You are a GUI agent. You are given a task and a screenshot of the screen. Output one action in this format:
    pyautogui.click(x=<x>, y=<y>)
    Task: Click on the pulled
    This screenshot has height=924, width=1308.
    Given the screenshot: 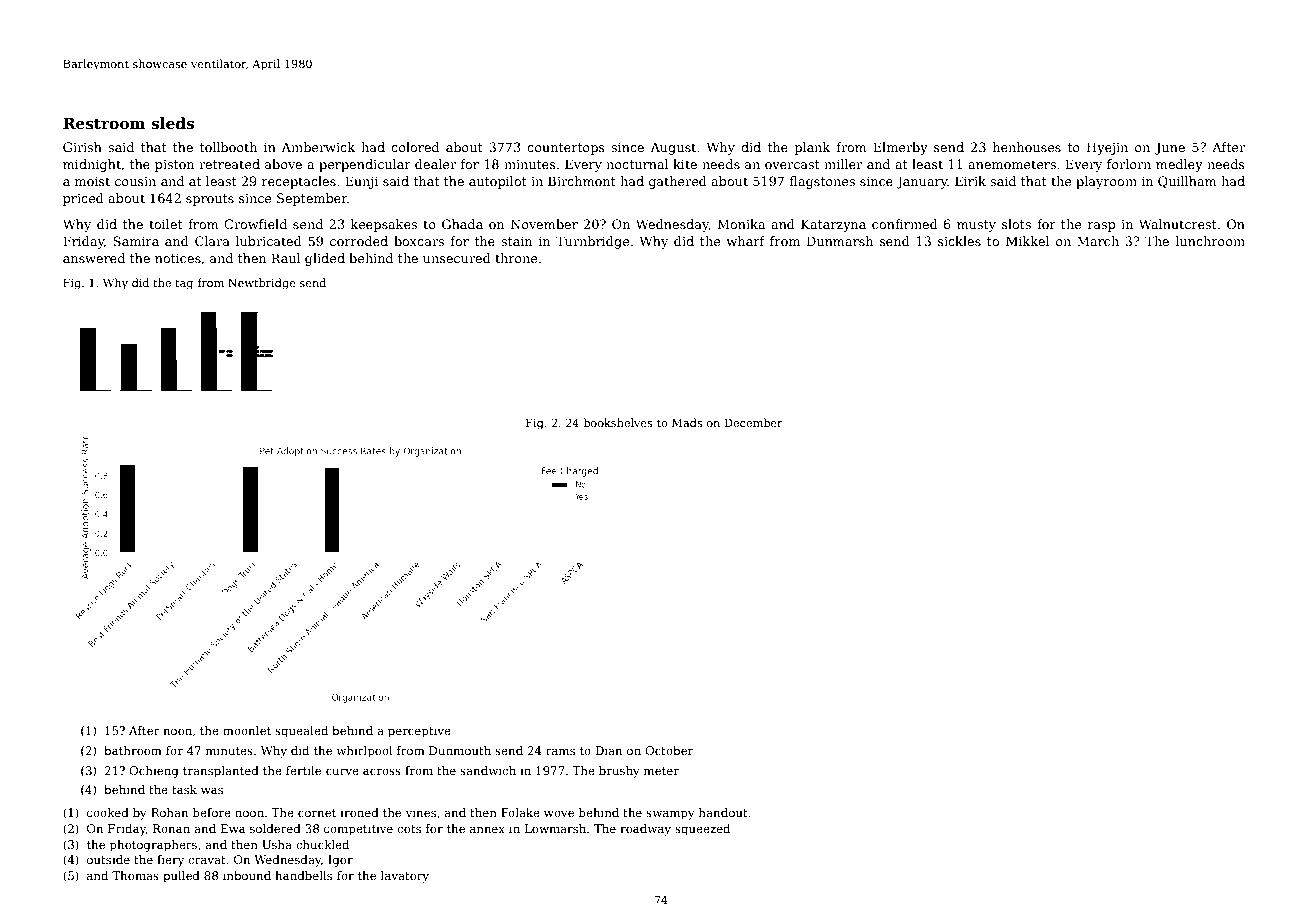 What is the action you would take?
    pyautogui.click(x=181, y=877)
